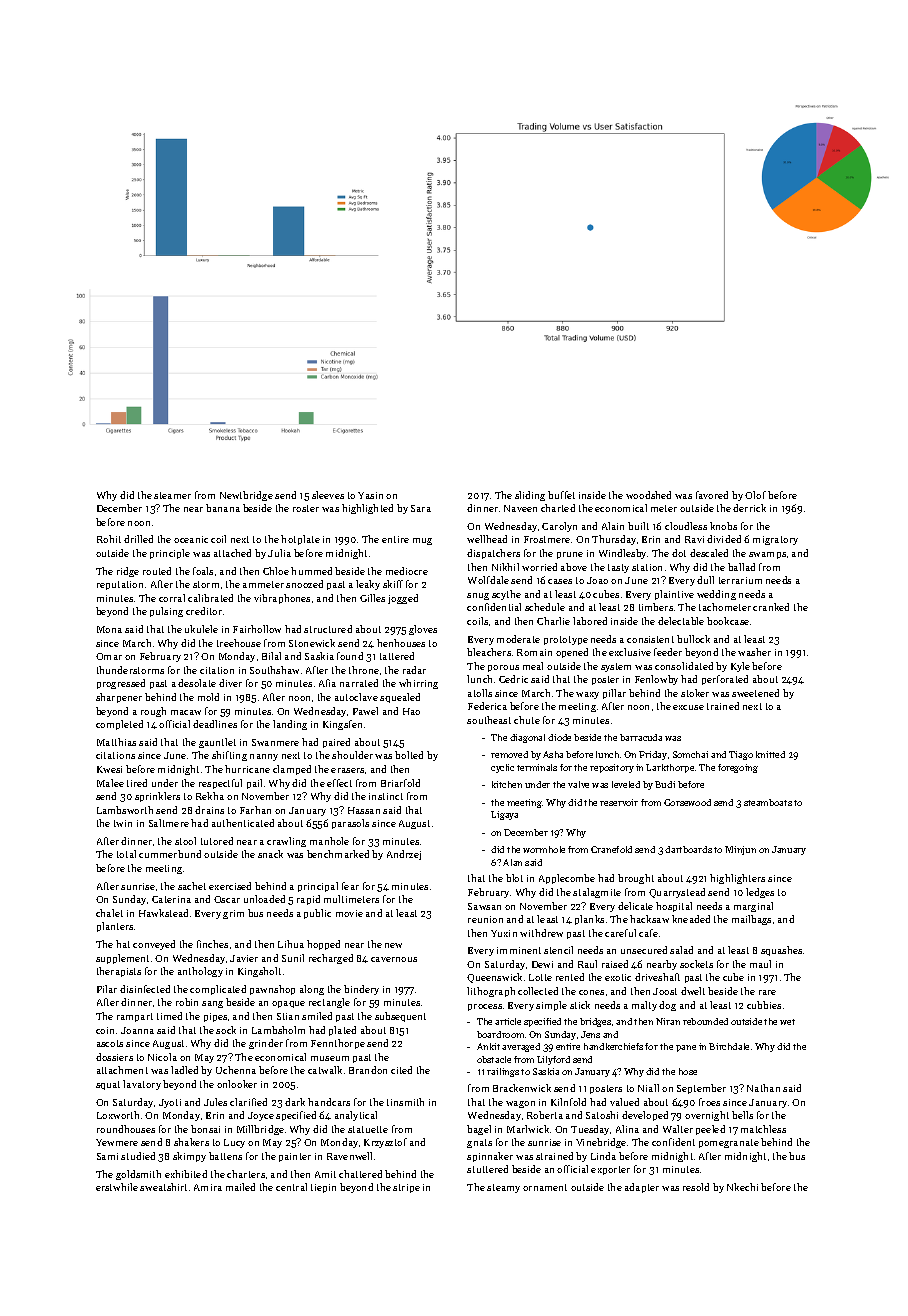 This screenshot has width=908, height=1316. What do you see at coordinates (767, 555) in the screenshot?
I see `swamps` at bounding box center [767, 555].
